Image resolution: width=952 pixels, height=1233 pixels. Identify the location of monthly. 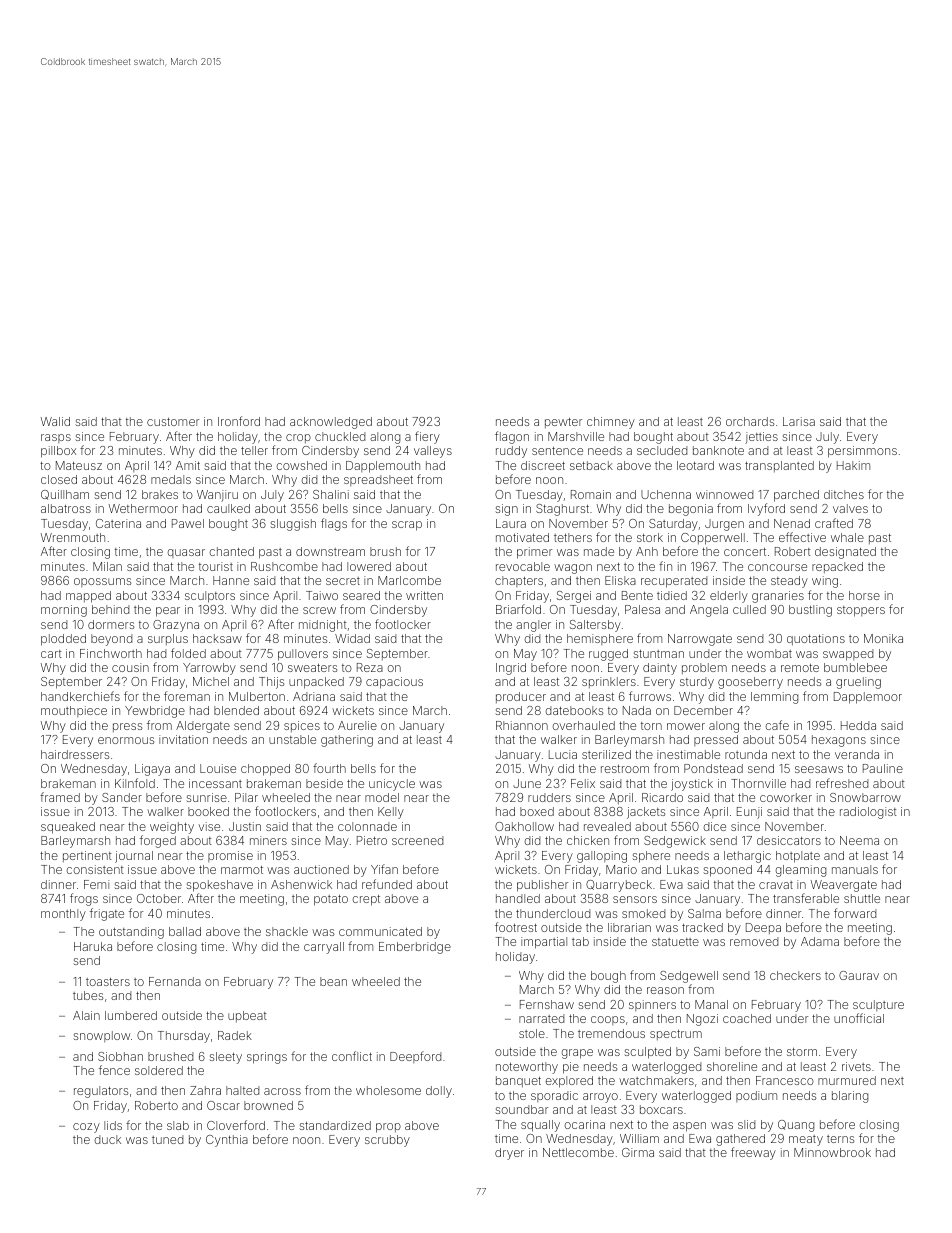
(63, 915).
